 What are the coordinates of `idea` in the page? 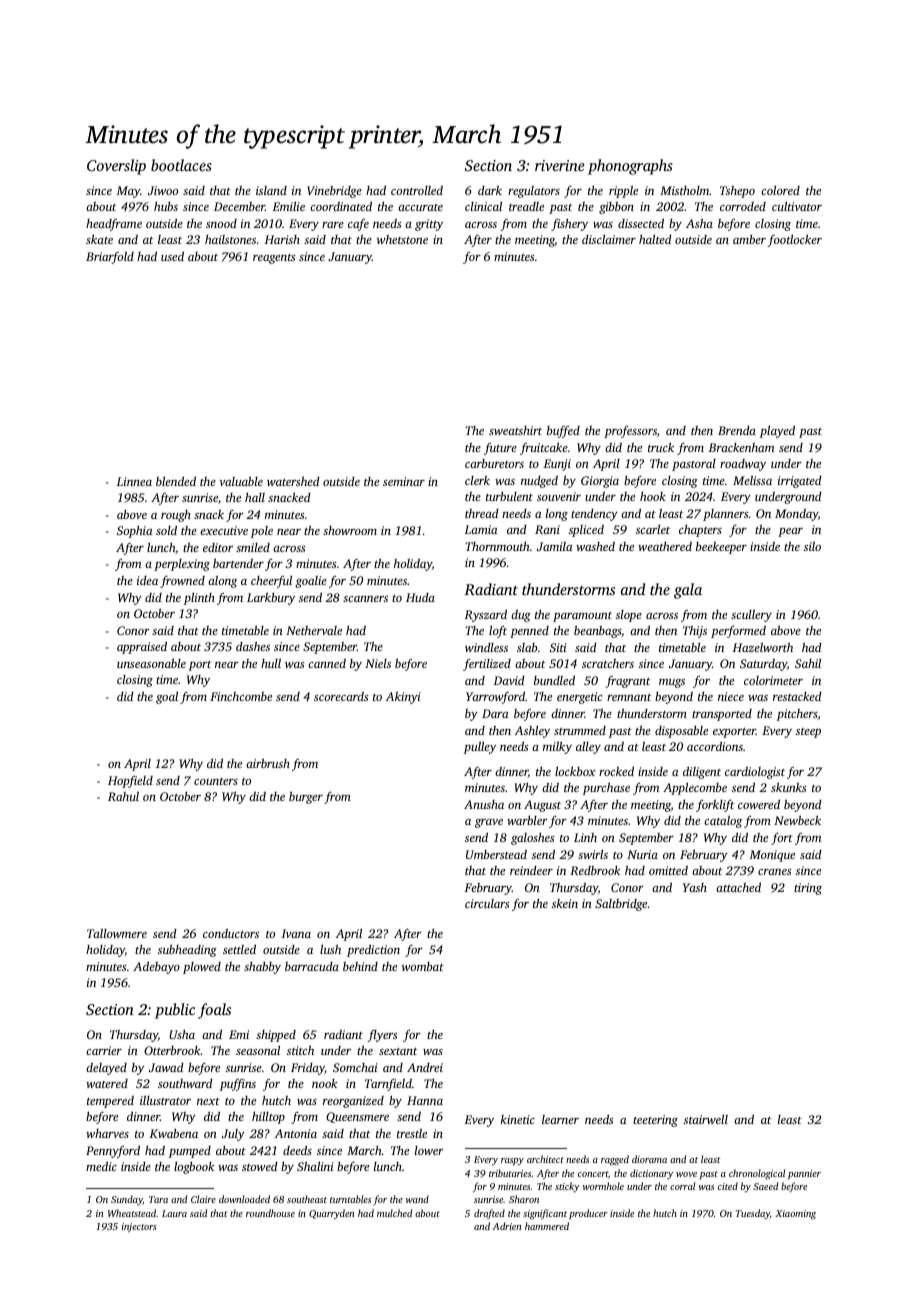 It's located at (147, 580).
